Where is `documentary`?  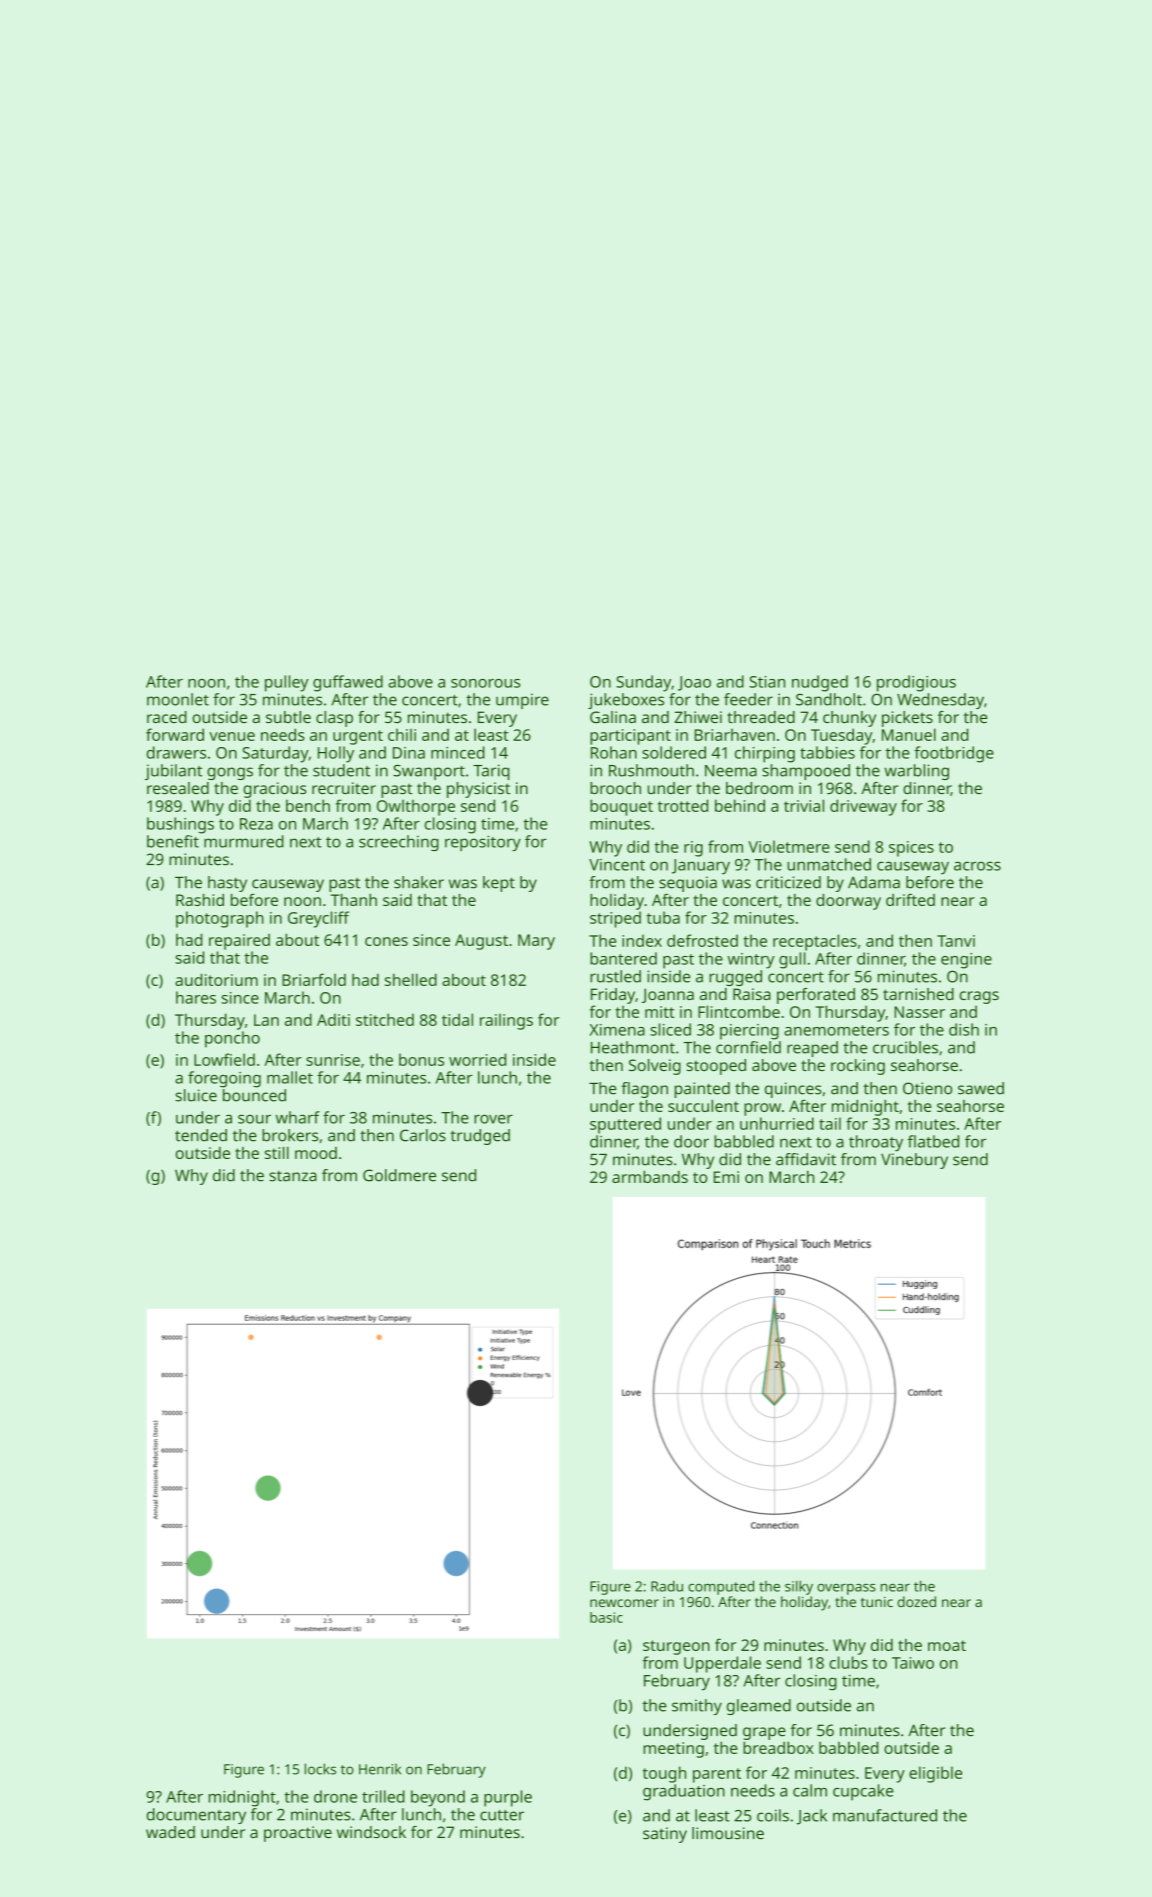
documentary is located at coordinates (196, 1816).
